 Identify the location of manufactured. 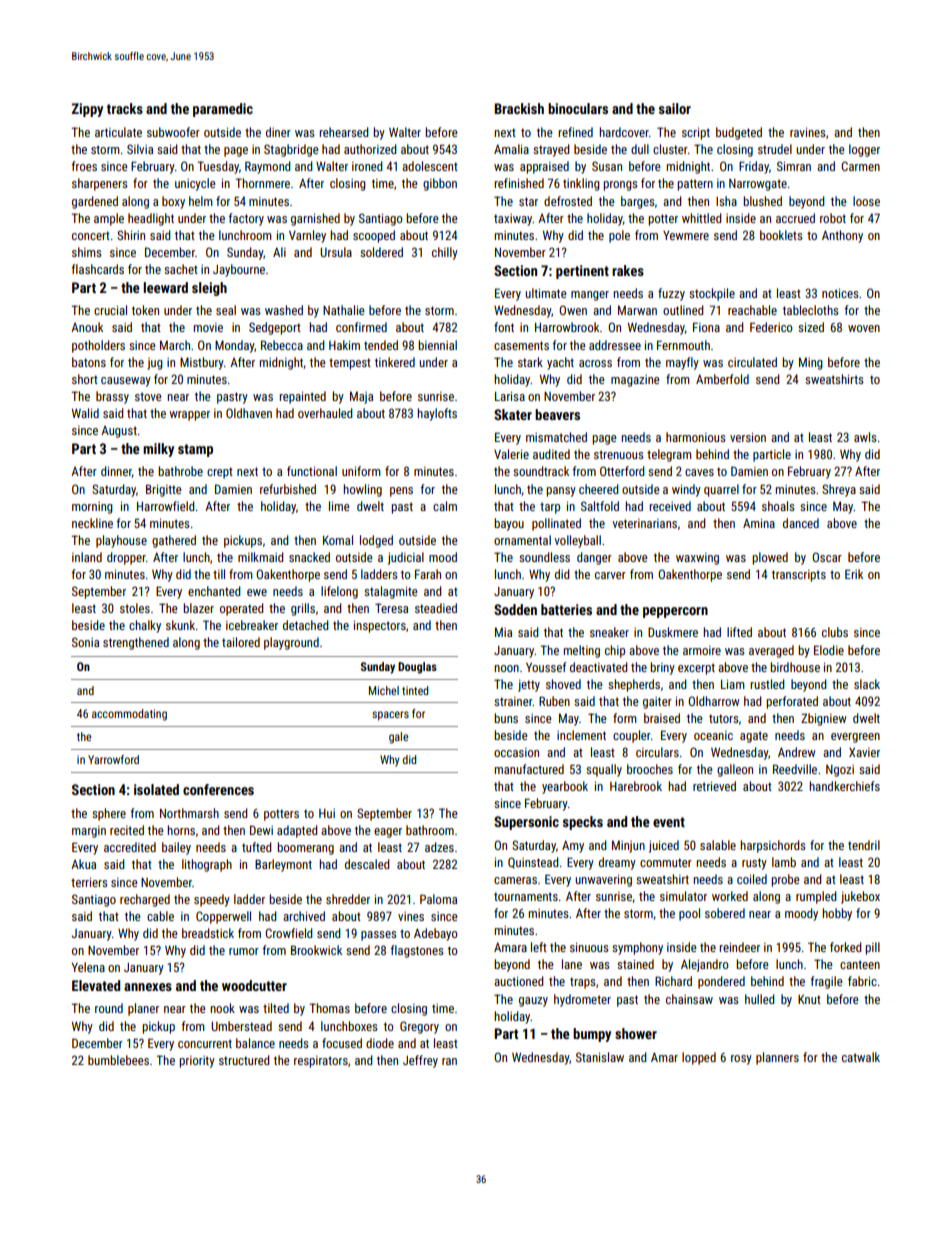
(529, 769).
